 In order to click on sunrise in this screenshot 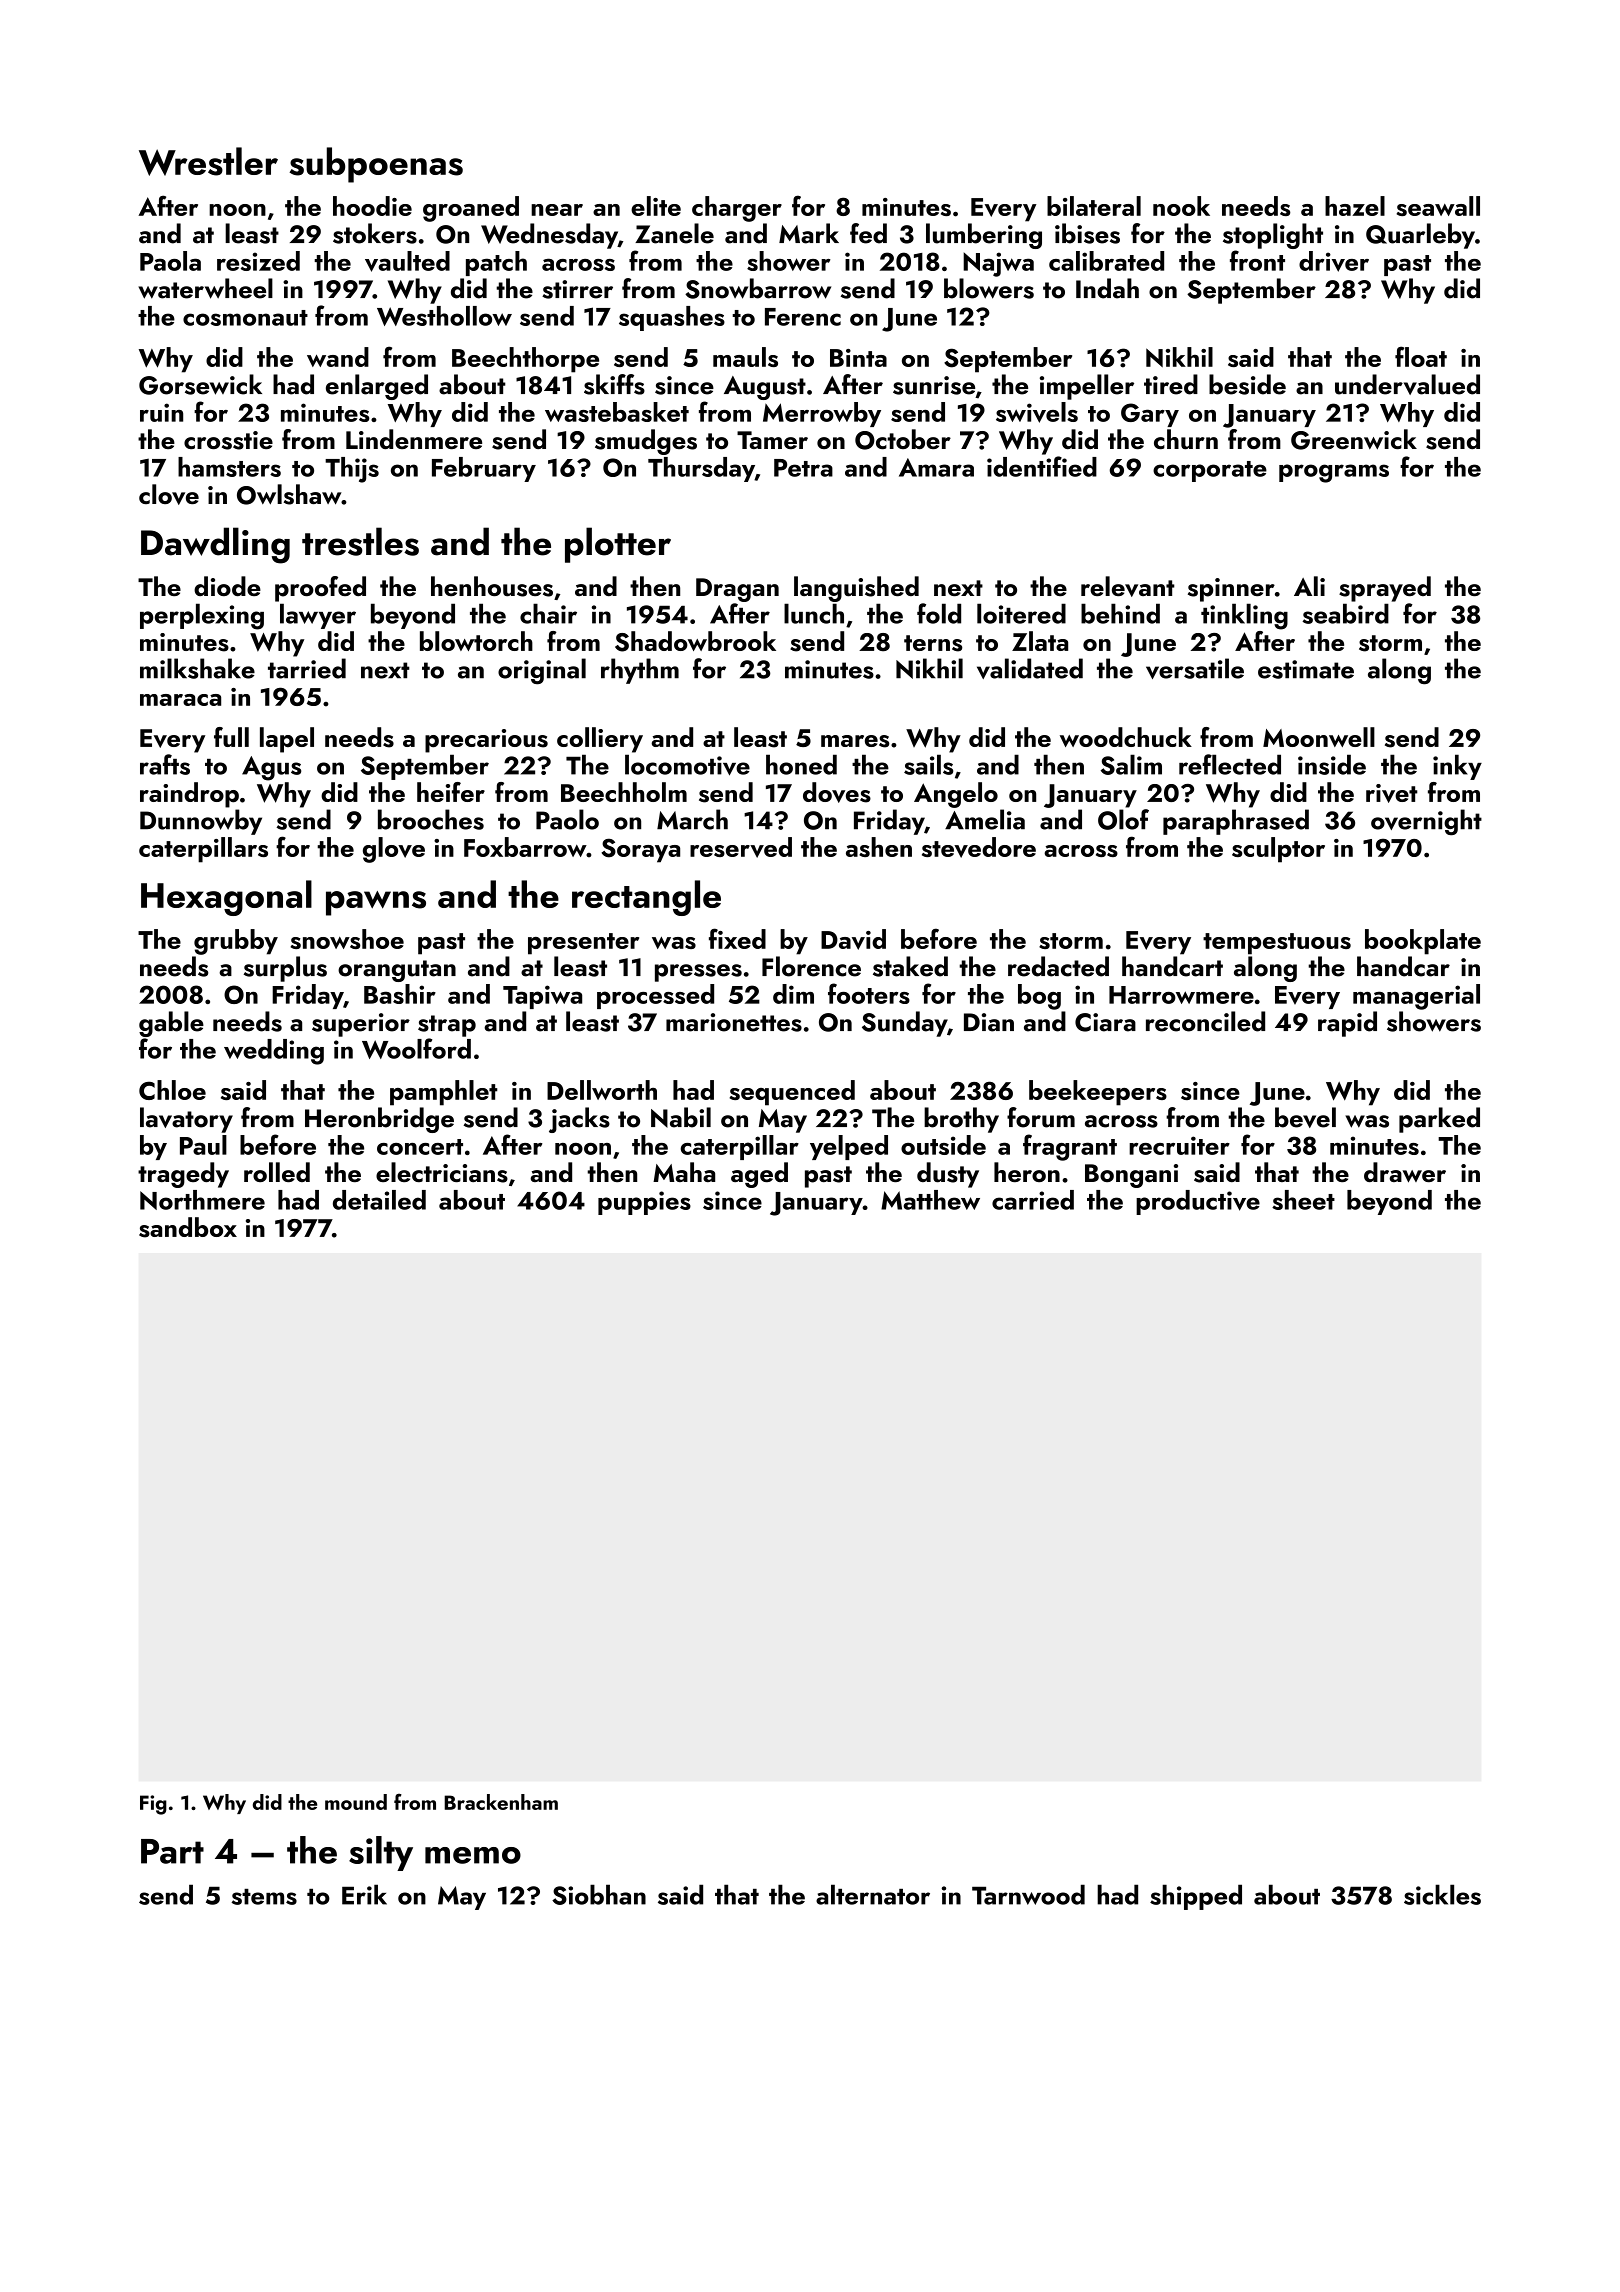, I will do `click(934, 385)`.
